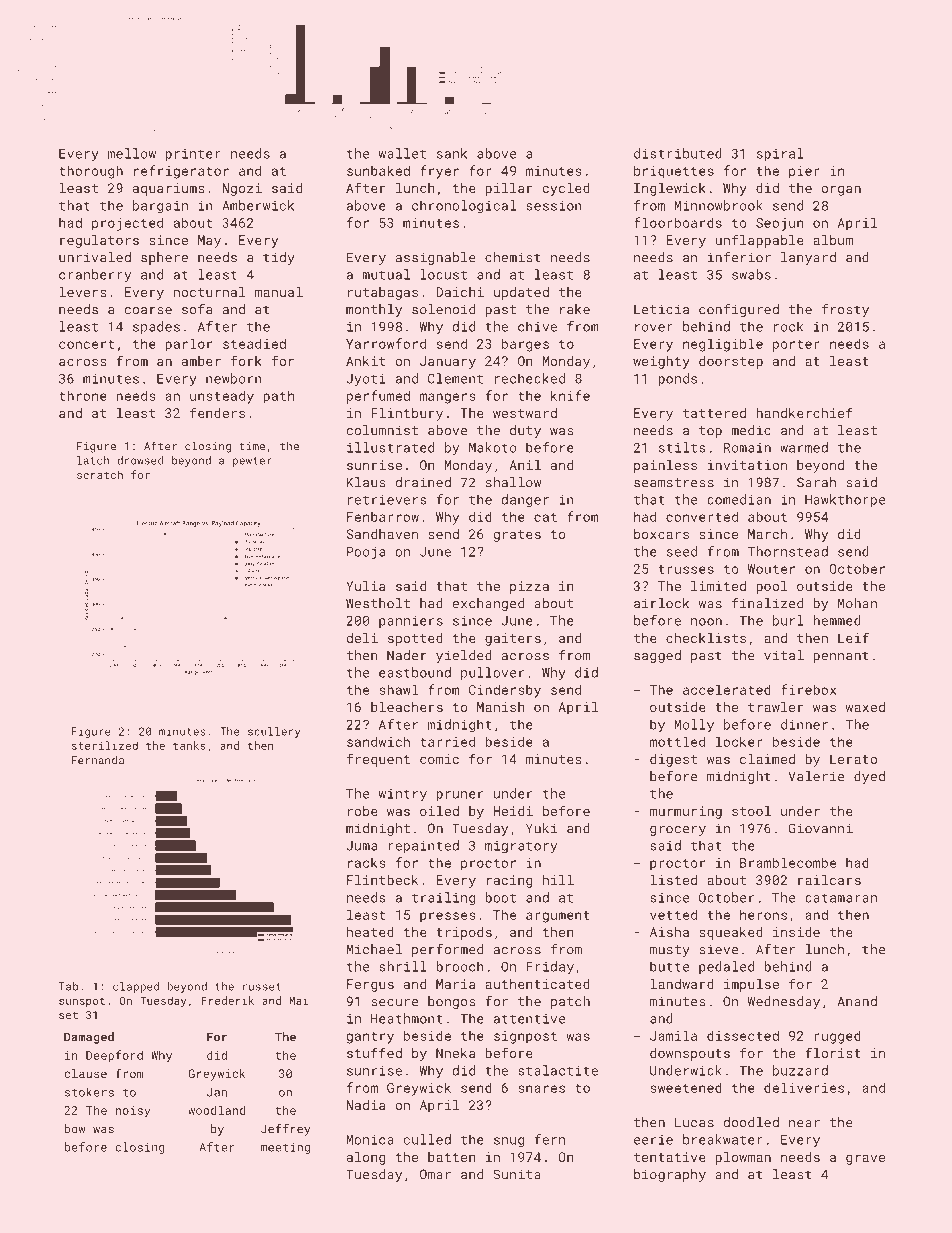 This document has height=1233, width=952. I want to click on biography, so click(670, 1175).
